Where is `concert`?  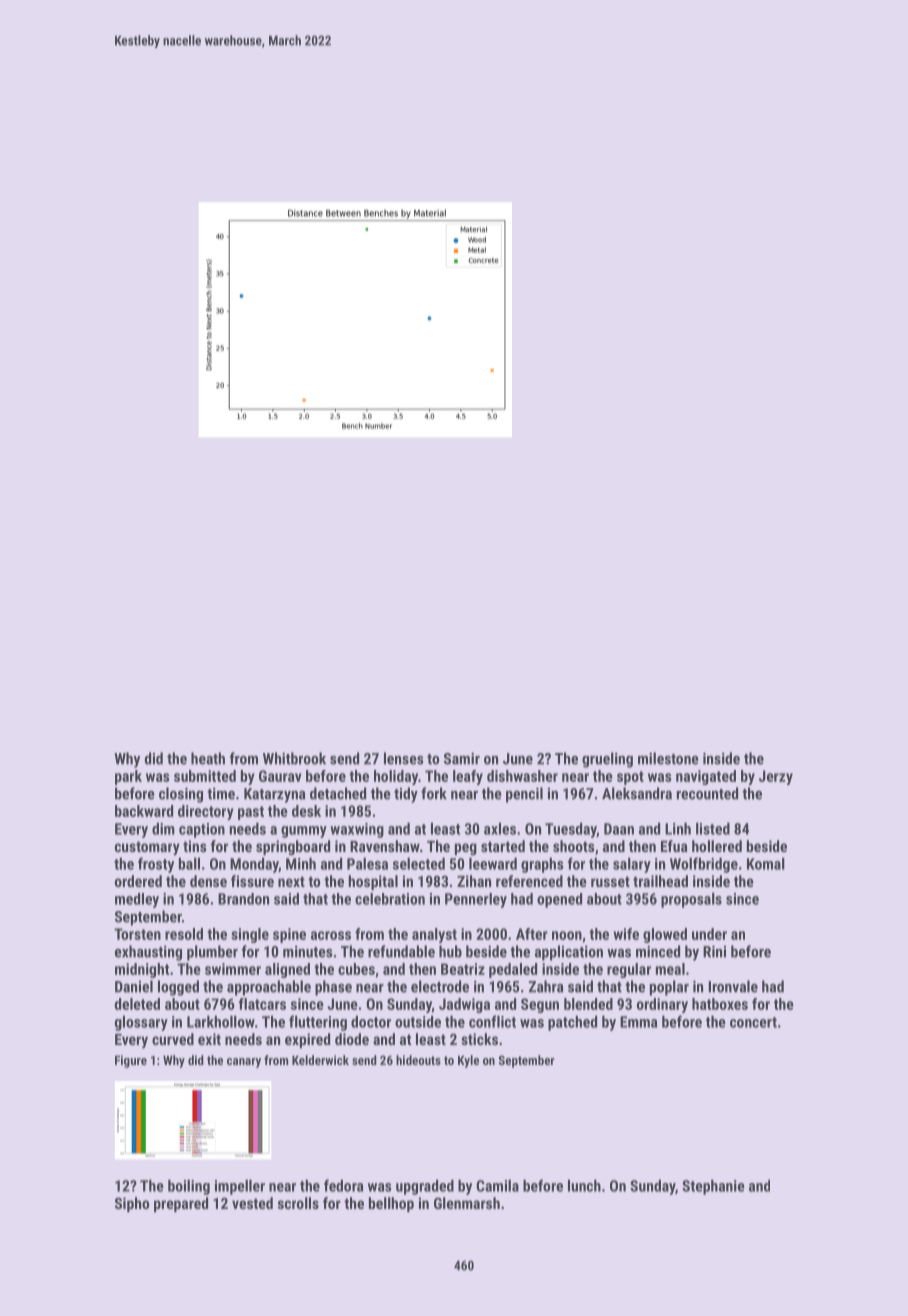 concert is located at coordinates (753, 1022).
